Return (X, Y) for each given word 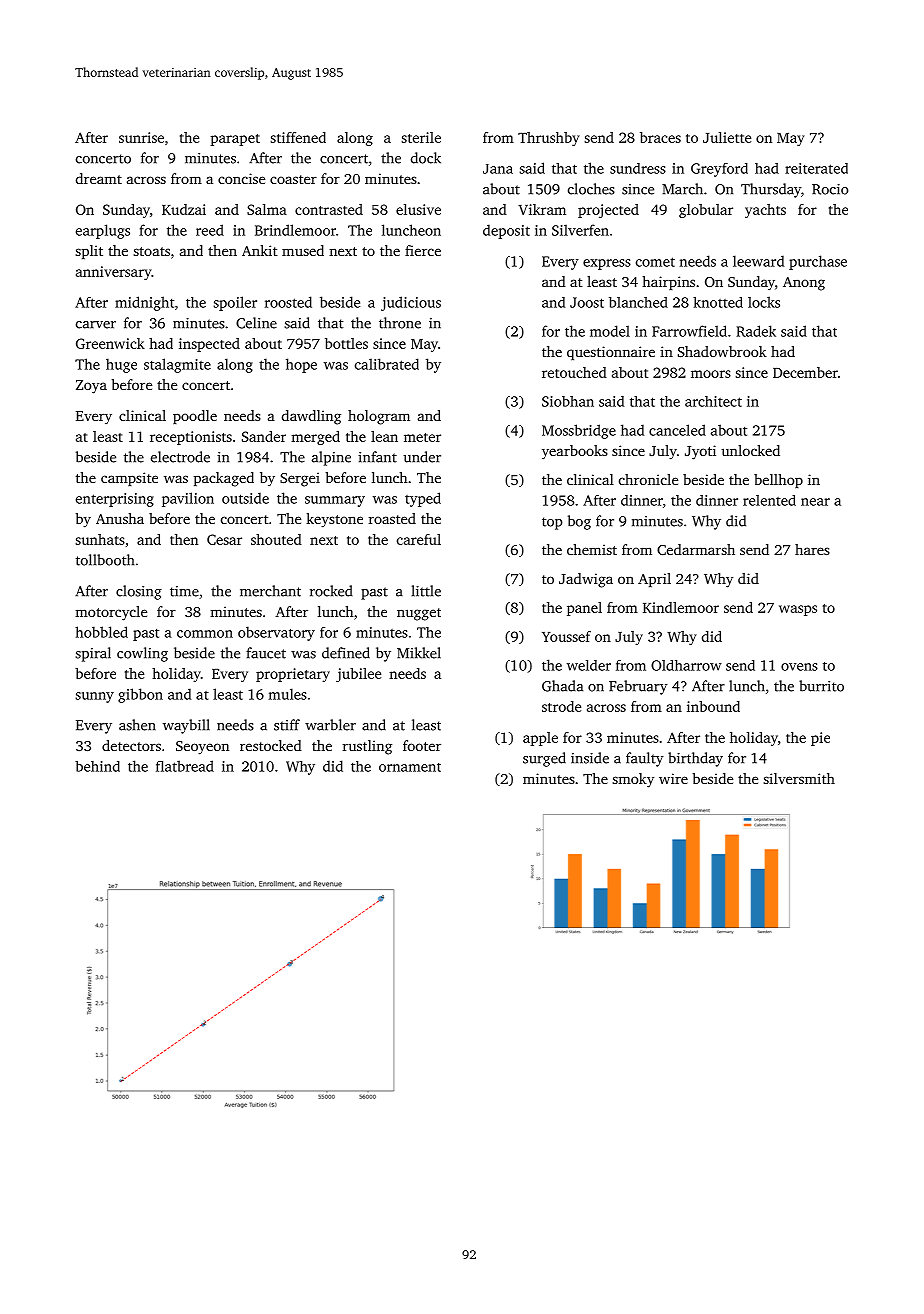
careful (419, 539)
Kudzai (184, 209)
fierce (423, 250)
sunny (94, 697)
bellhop (778, 481)
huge (121, 365)
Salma (267, 209)
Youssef (566, 636)
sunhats (100, 539)
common (205, 634)
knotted (718, 302)
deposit (506, 231)
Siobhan (568, 401)
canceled (677, 430)
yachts (765, 211)
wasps (798, 610)
